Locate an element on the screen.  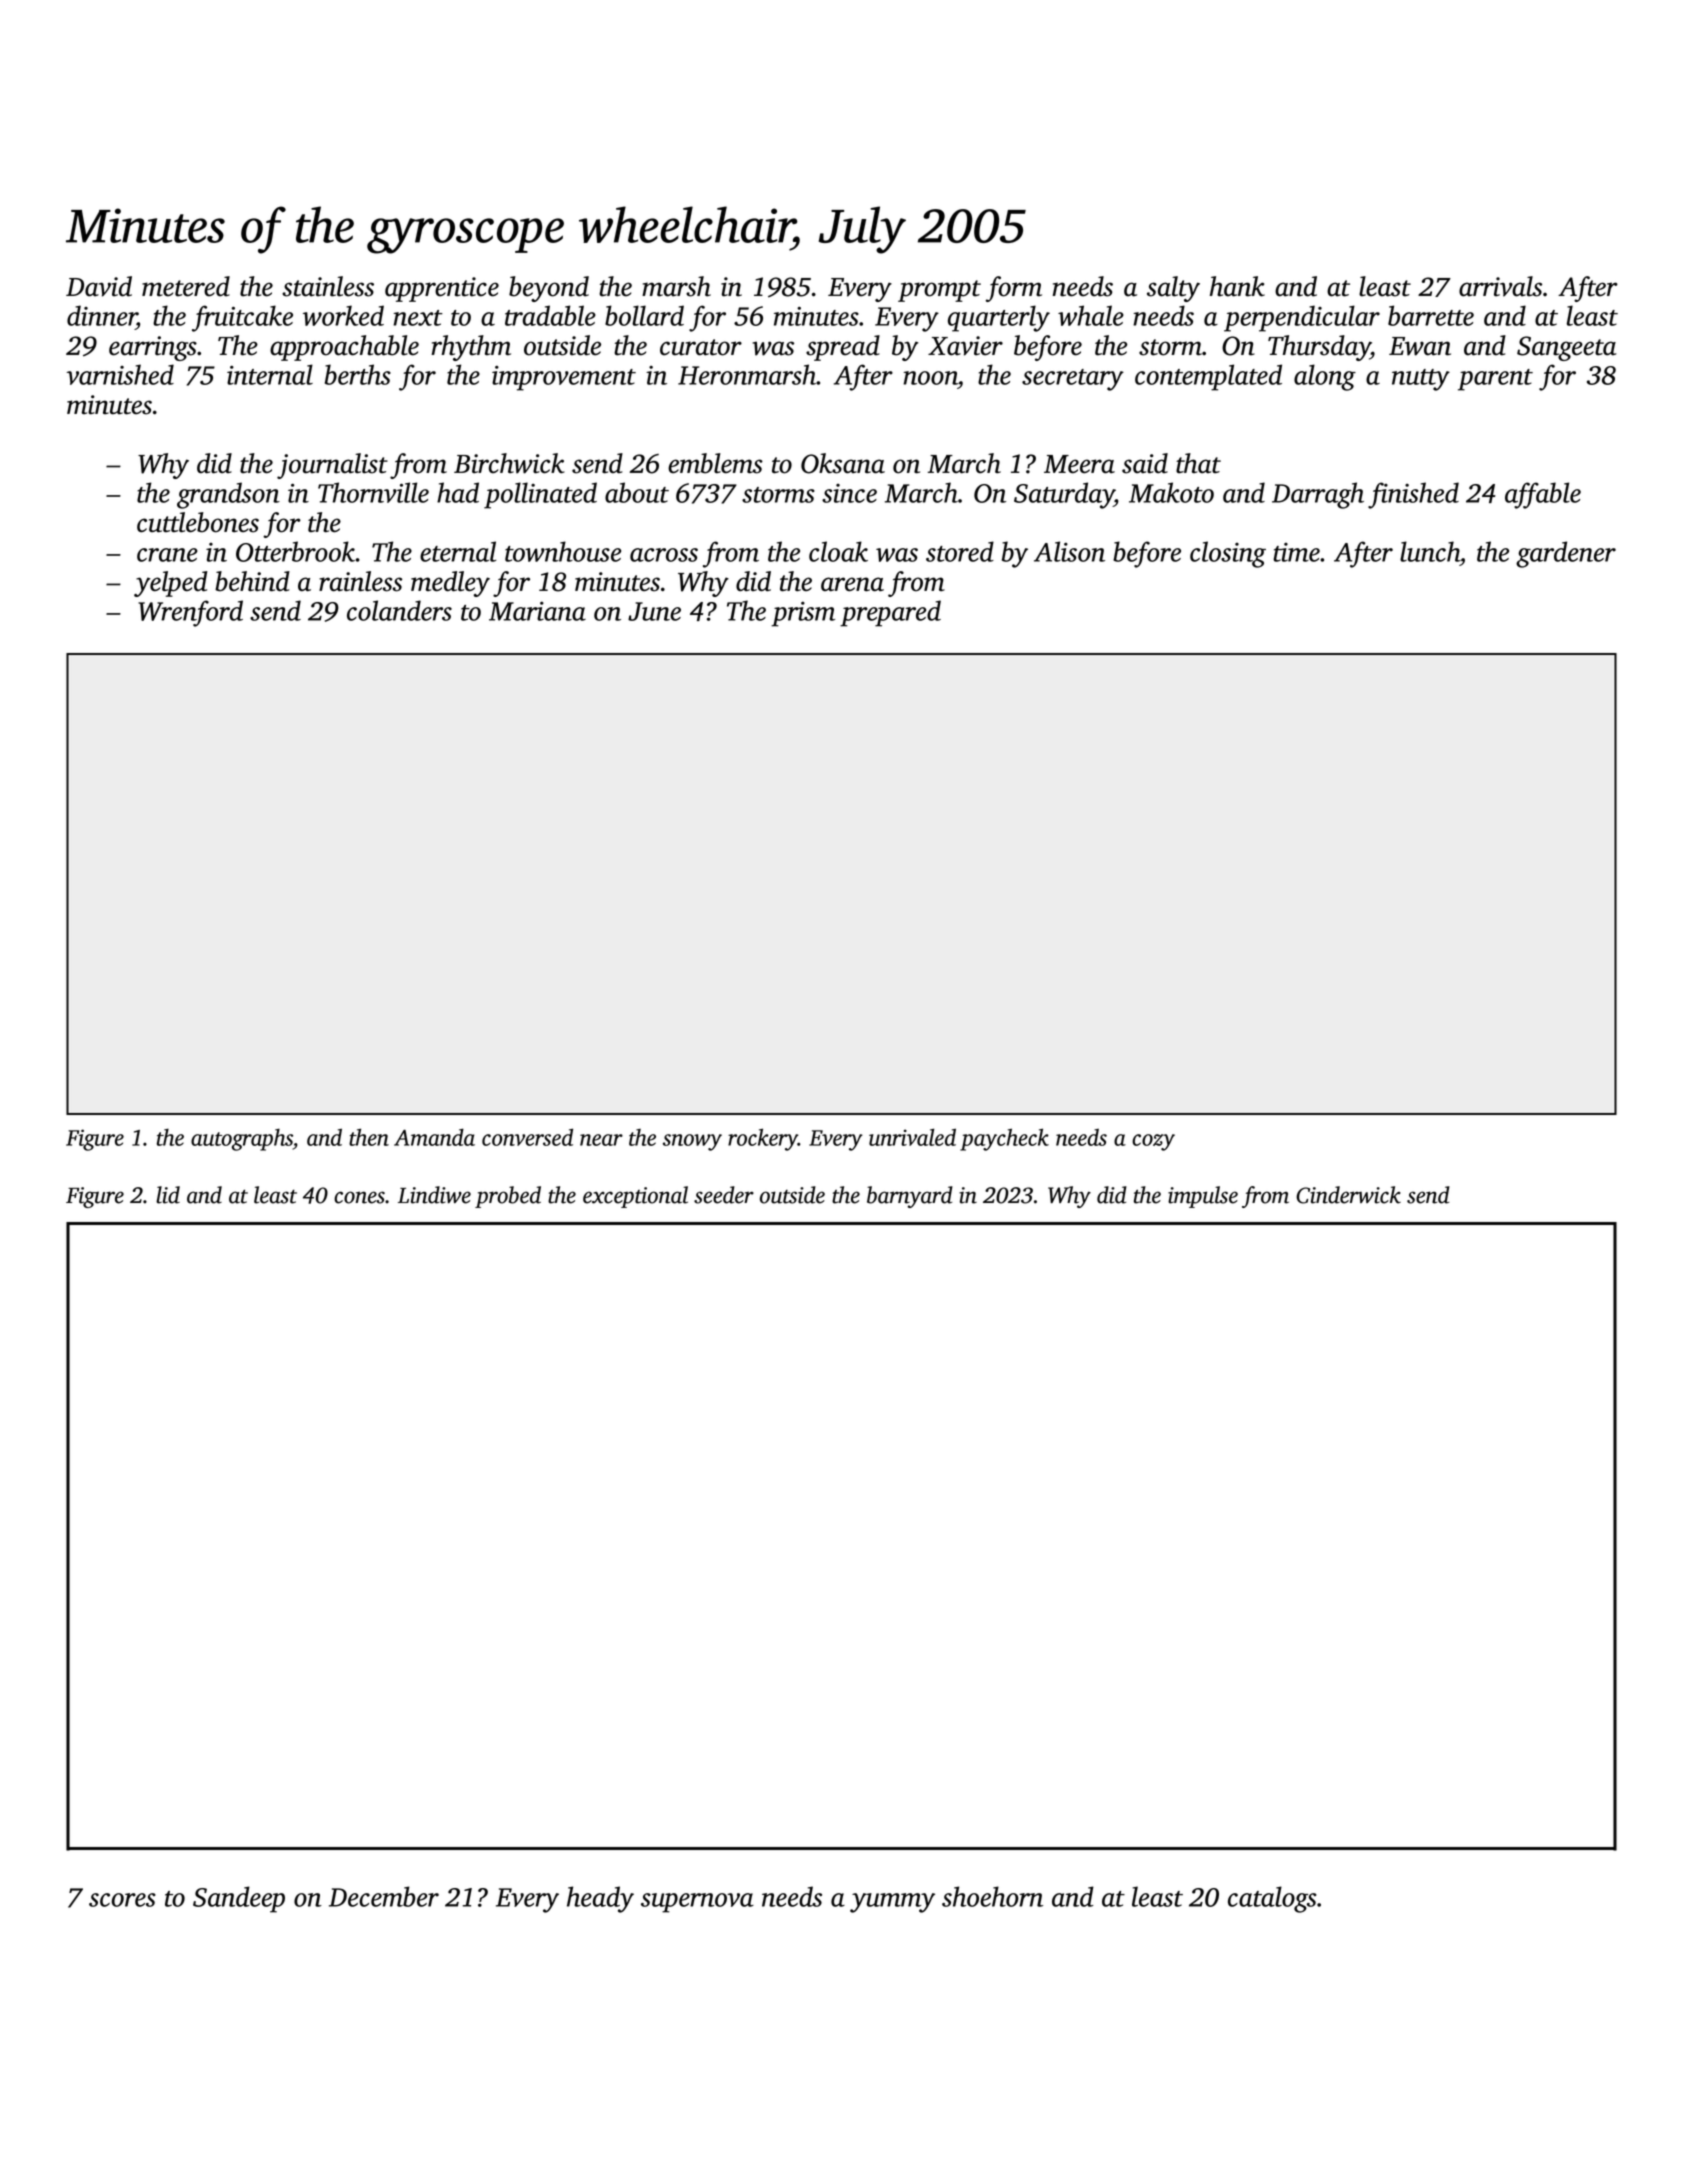
impulse is located at coordinates (1203, 1197).
